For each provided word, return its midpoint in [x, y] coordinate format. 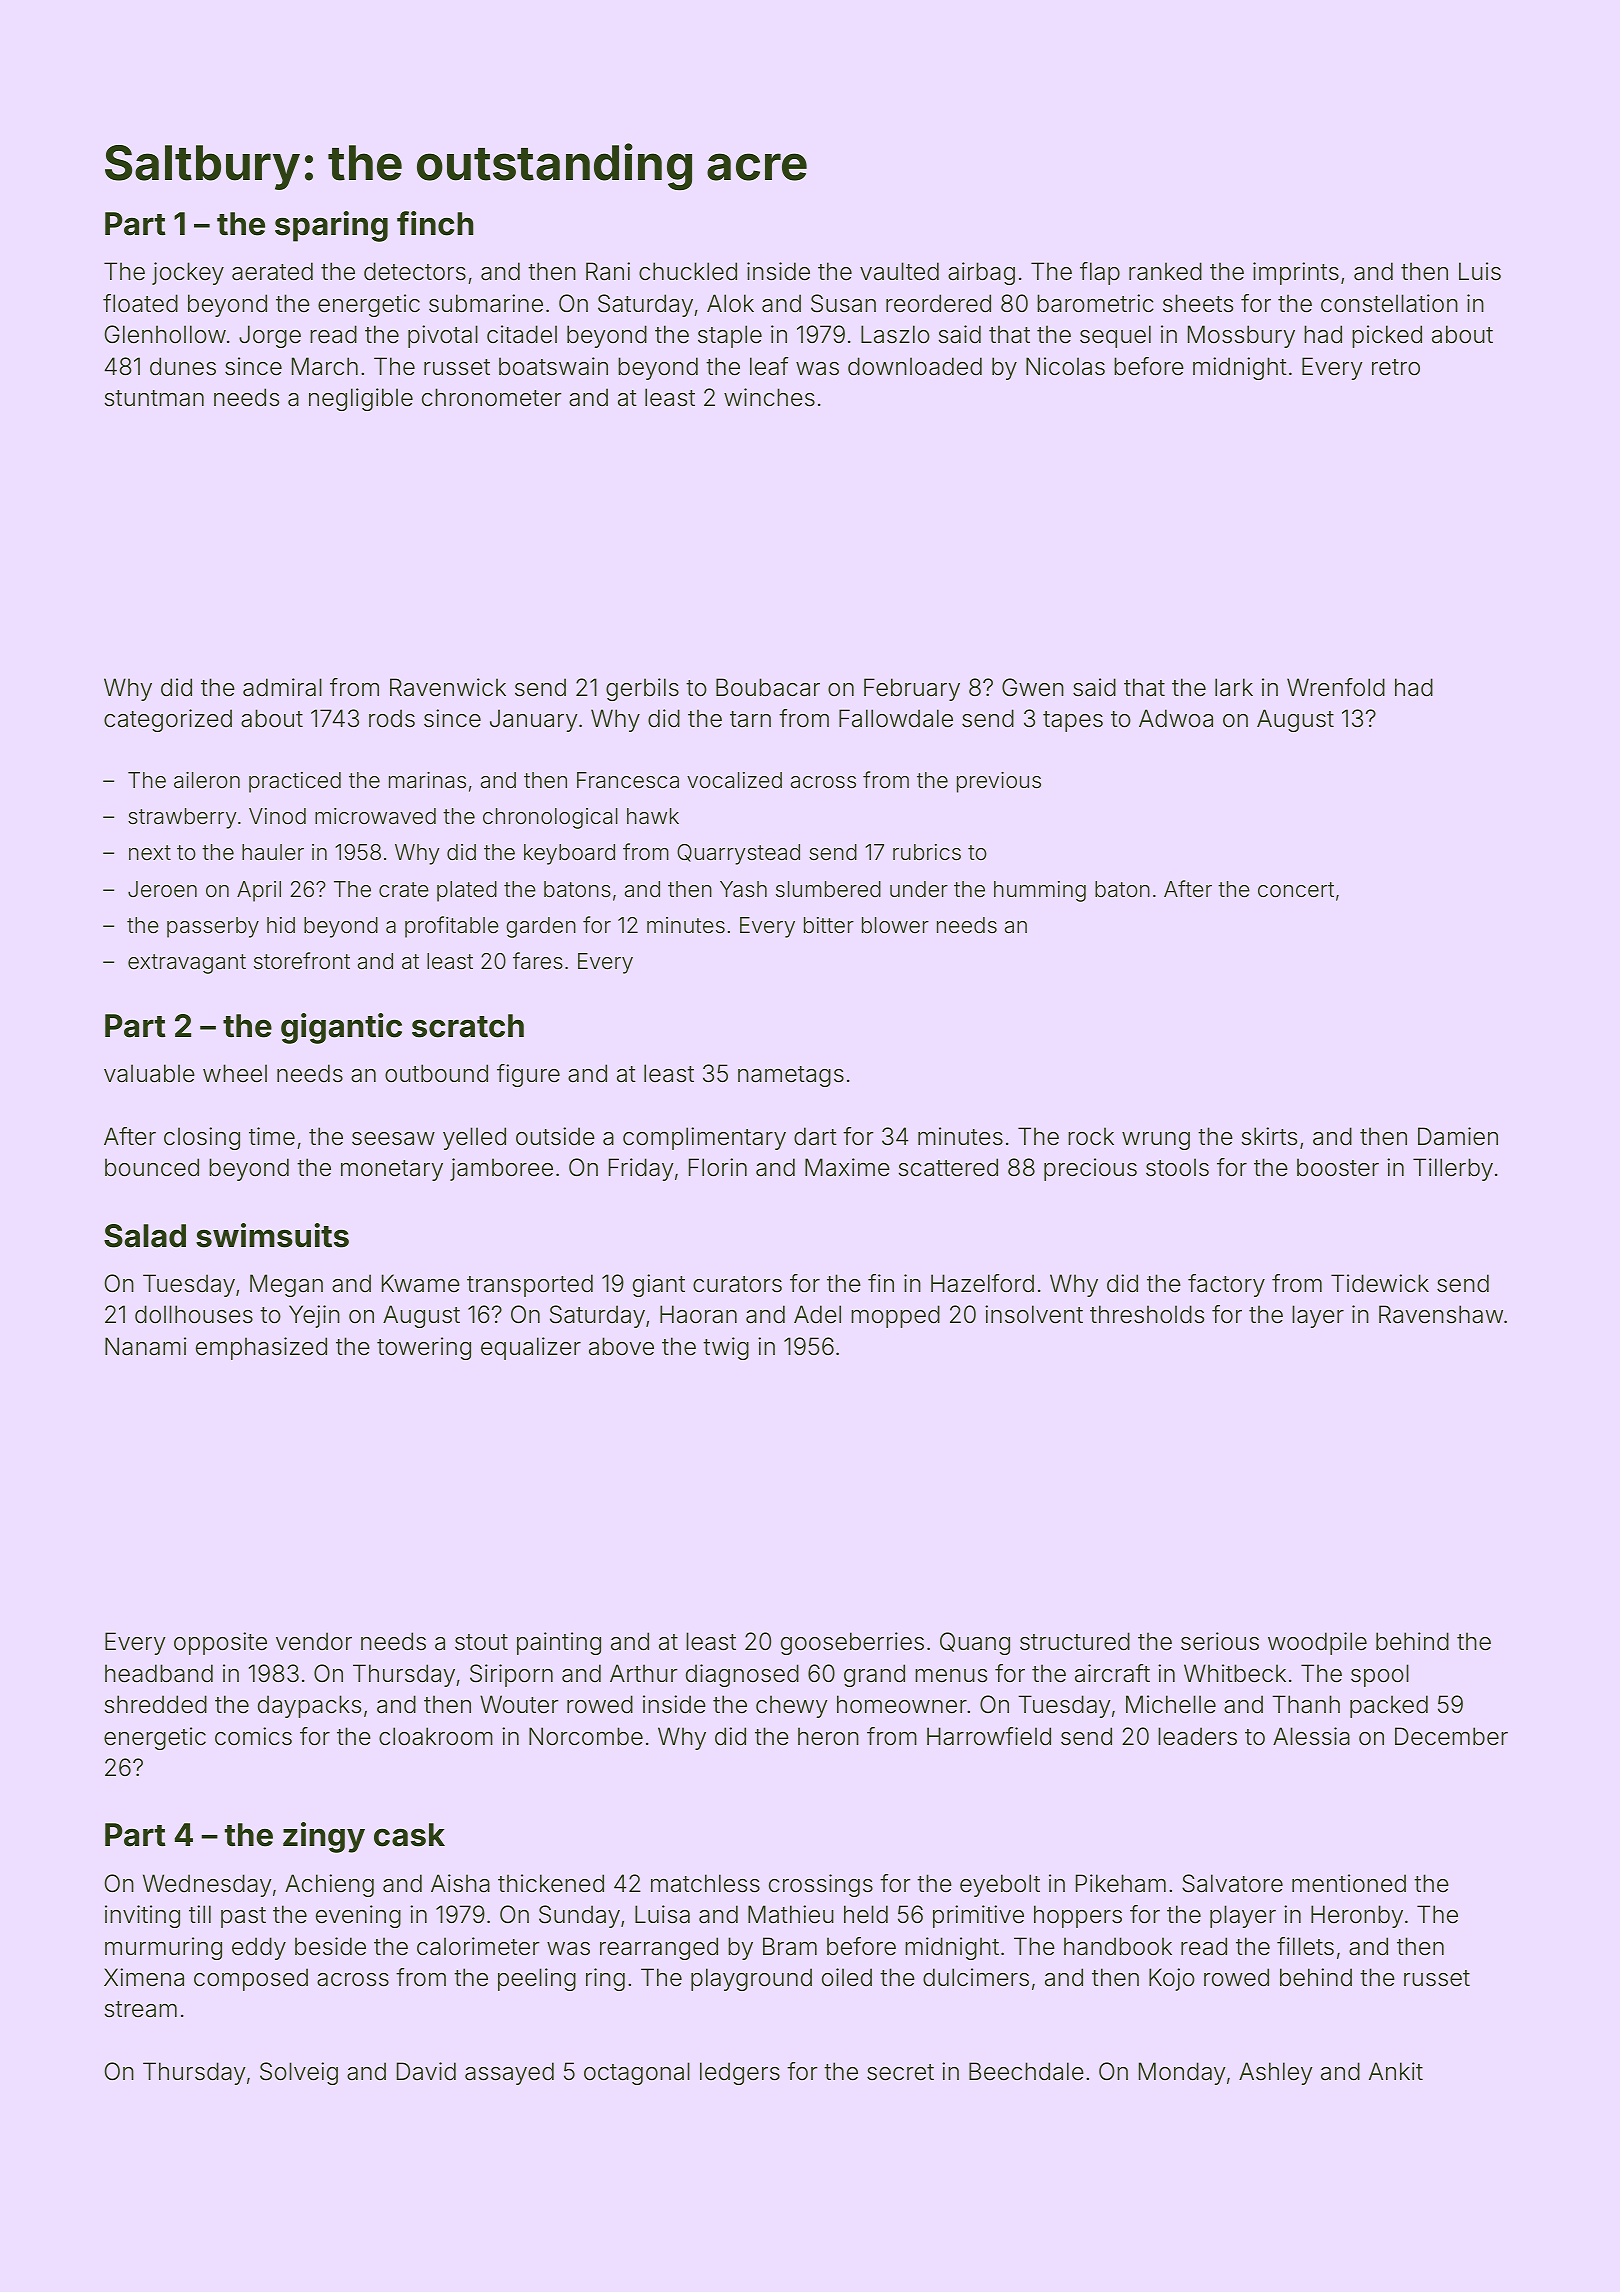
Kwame [421, 1283]
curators [737, 1284]
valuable [149, 1073]
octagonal [637, 2073]
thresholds [1147, 1314]
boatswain [553, 366]
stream [141, 2009]
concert [1296, 890]
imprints [1296, 273]
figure [528, 1075]
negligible [361, 399]
